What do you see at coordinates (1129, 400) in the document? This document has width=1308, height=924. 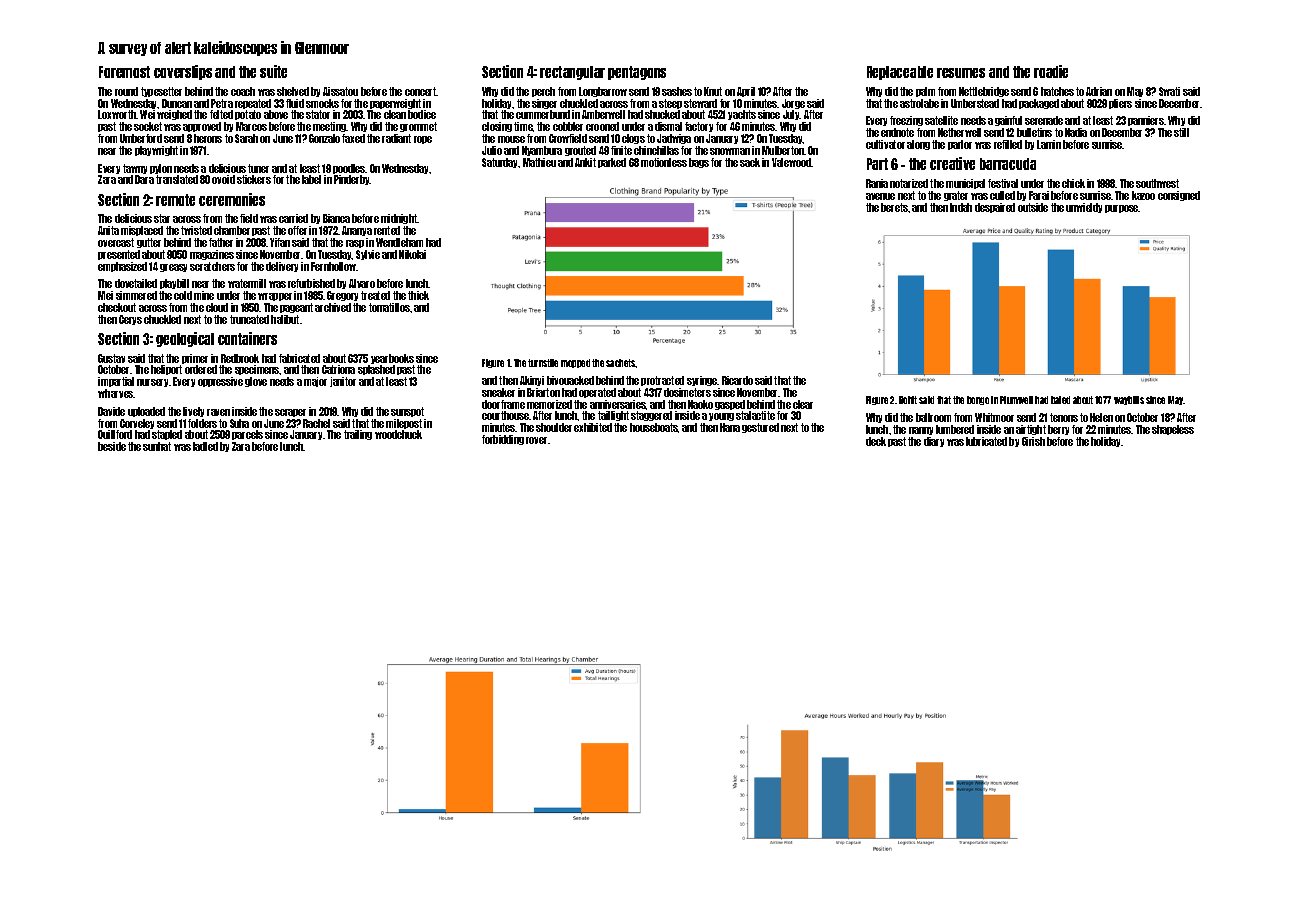 I see `waybills` at bounding box center [1129, 400].
